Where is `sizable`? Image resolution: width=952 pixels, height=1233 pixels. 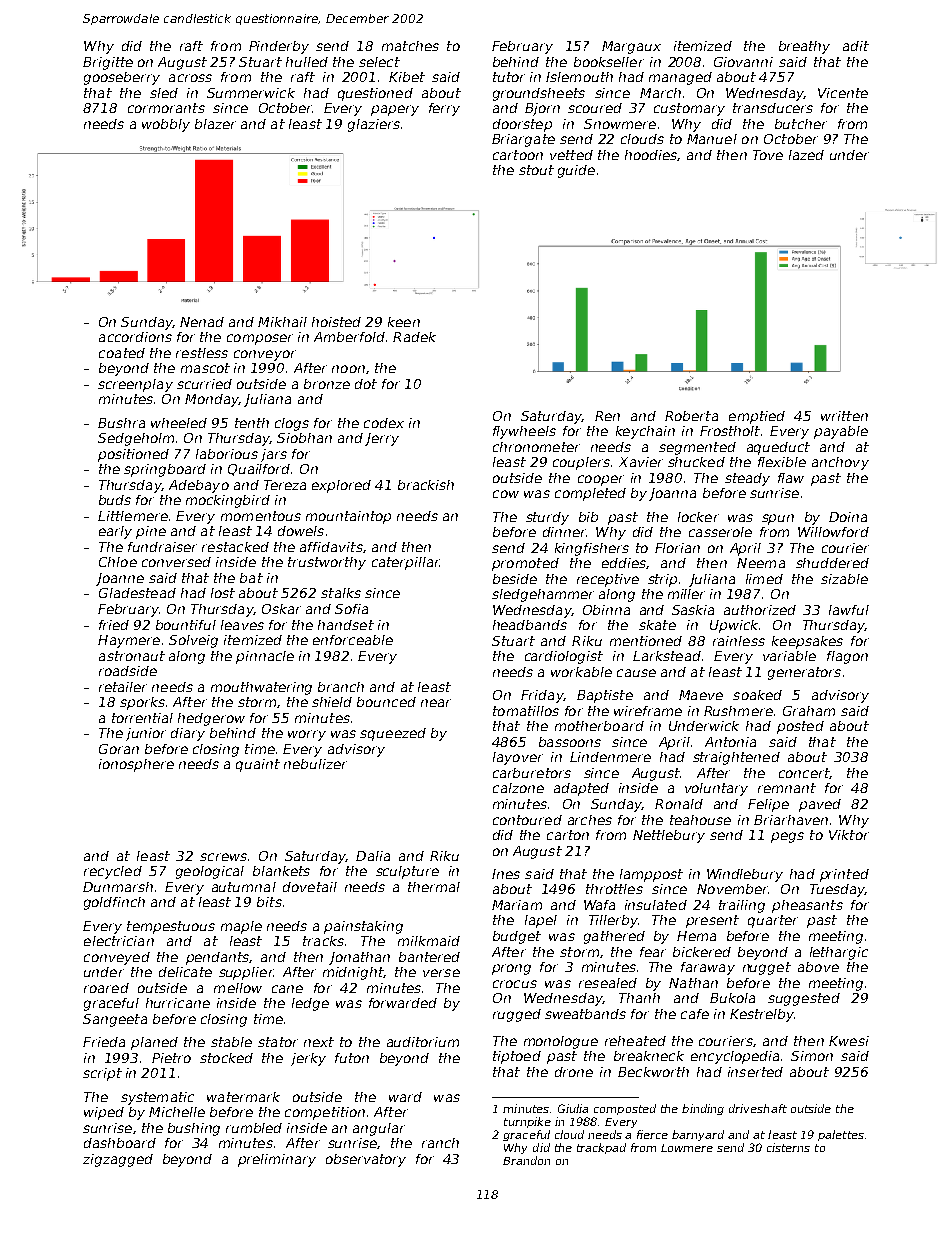 sizable is located at coordinates (844, 579).
